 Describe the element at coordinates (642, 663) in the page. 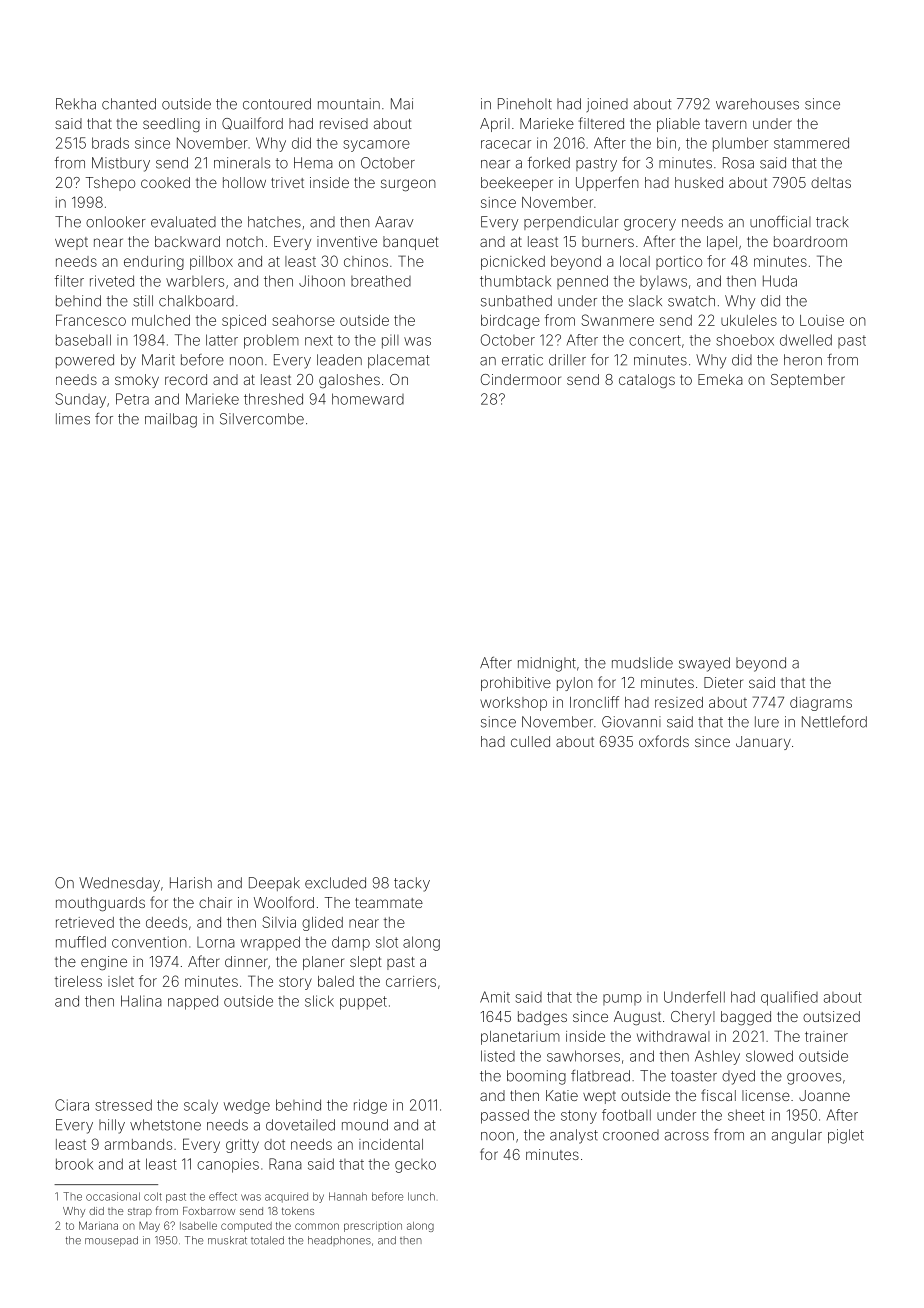

I see `mudslide` at that location.
